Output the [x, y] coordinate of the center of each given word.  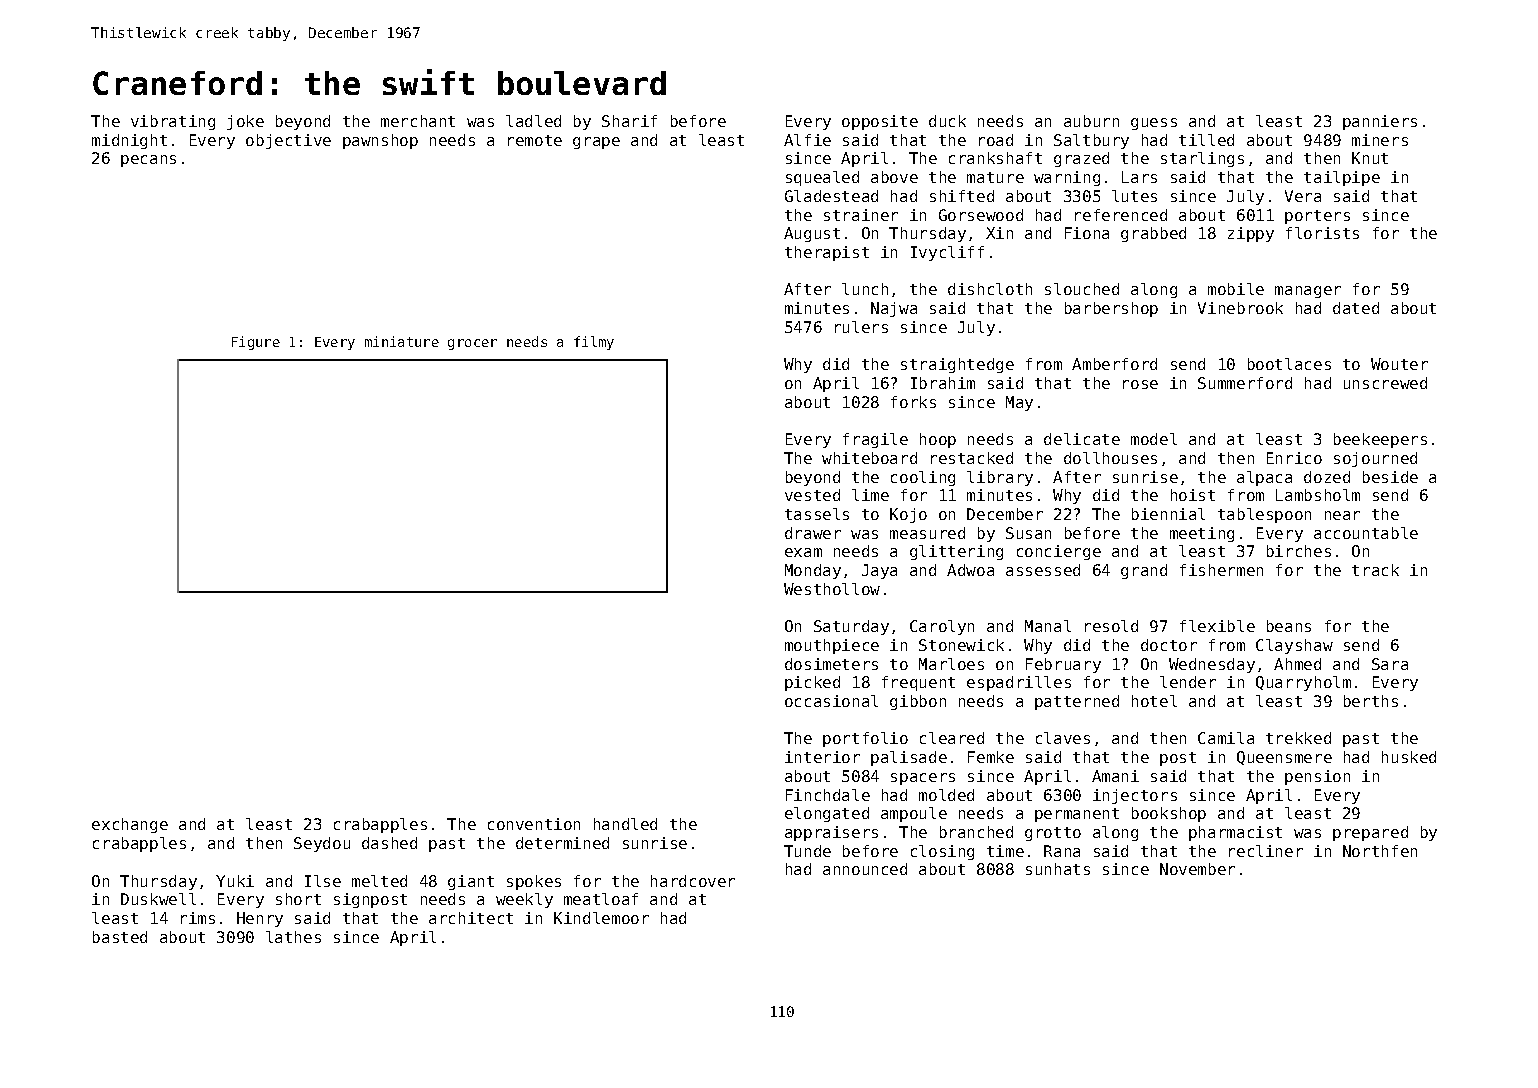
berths [1371, 701]
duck [947, 121]
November [1197, 869]
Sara [1390, 664]
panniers [1380, 122]
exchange [130, 825]
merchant [418, 121]
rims [198, 918]
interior [822, 757]
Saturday [851, 627]
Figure [256, 343]
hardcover [693, 881]
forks [913, 402]
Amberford [1114, 364]
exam [803, 552]
